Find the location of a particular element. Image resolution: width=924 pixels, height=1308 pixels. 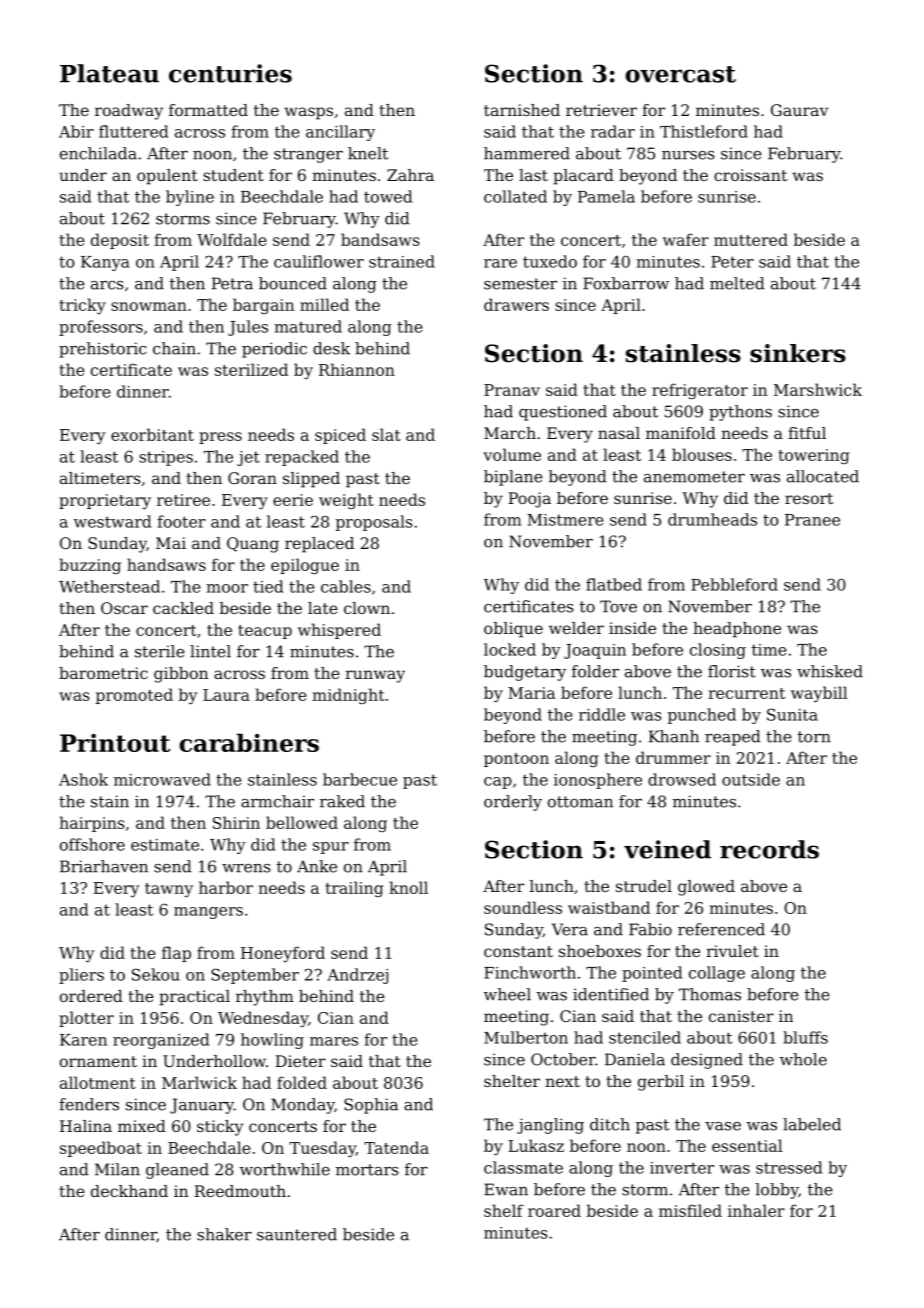

roared is located at coordinates (554, 1210).
